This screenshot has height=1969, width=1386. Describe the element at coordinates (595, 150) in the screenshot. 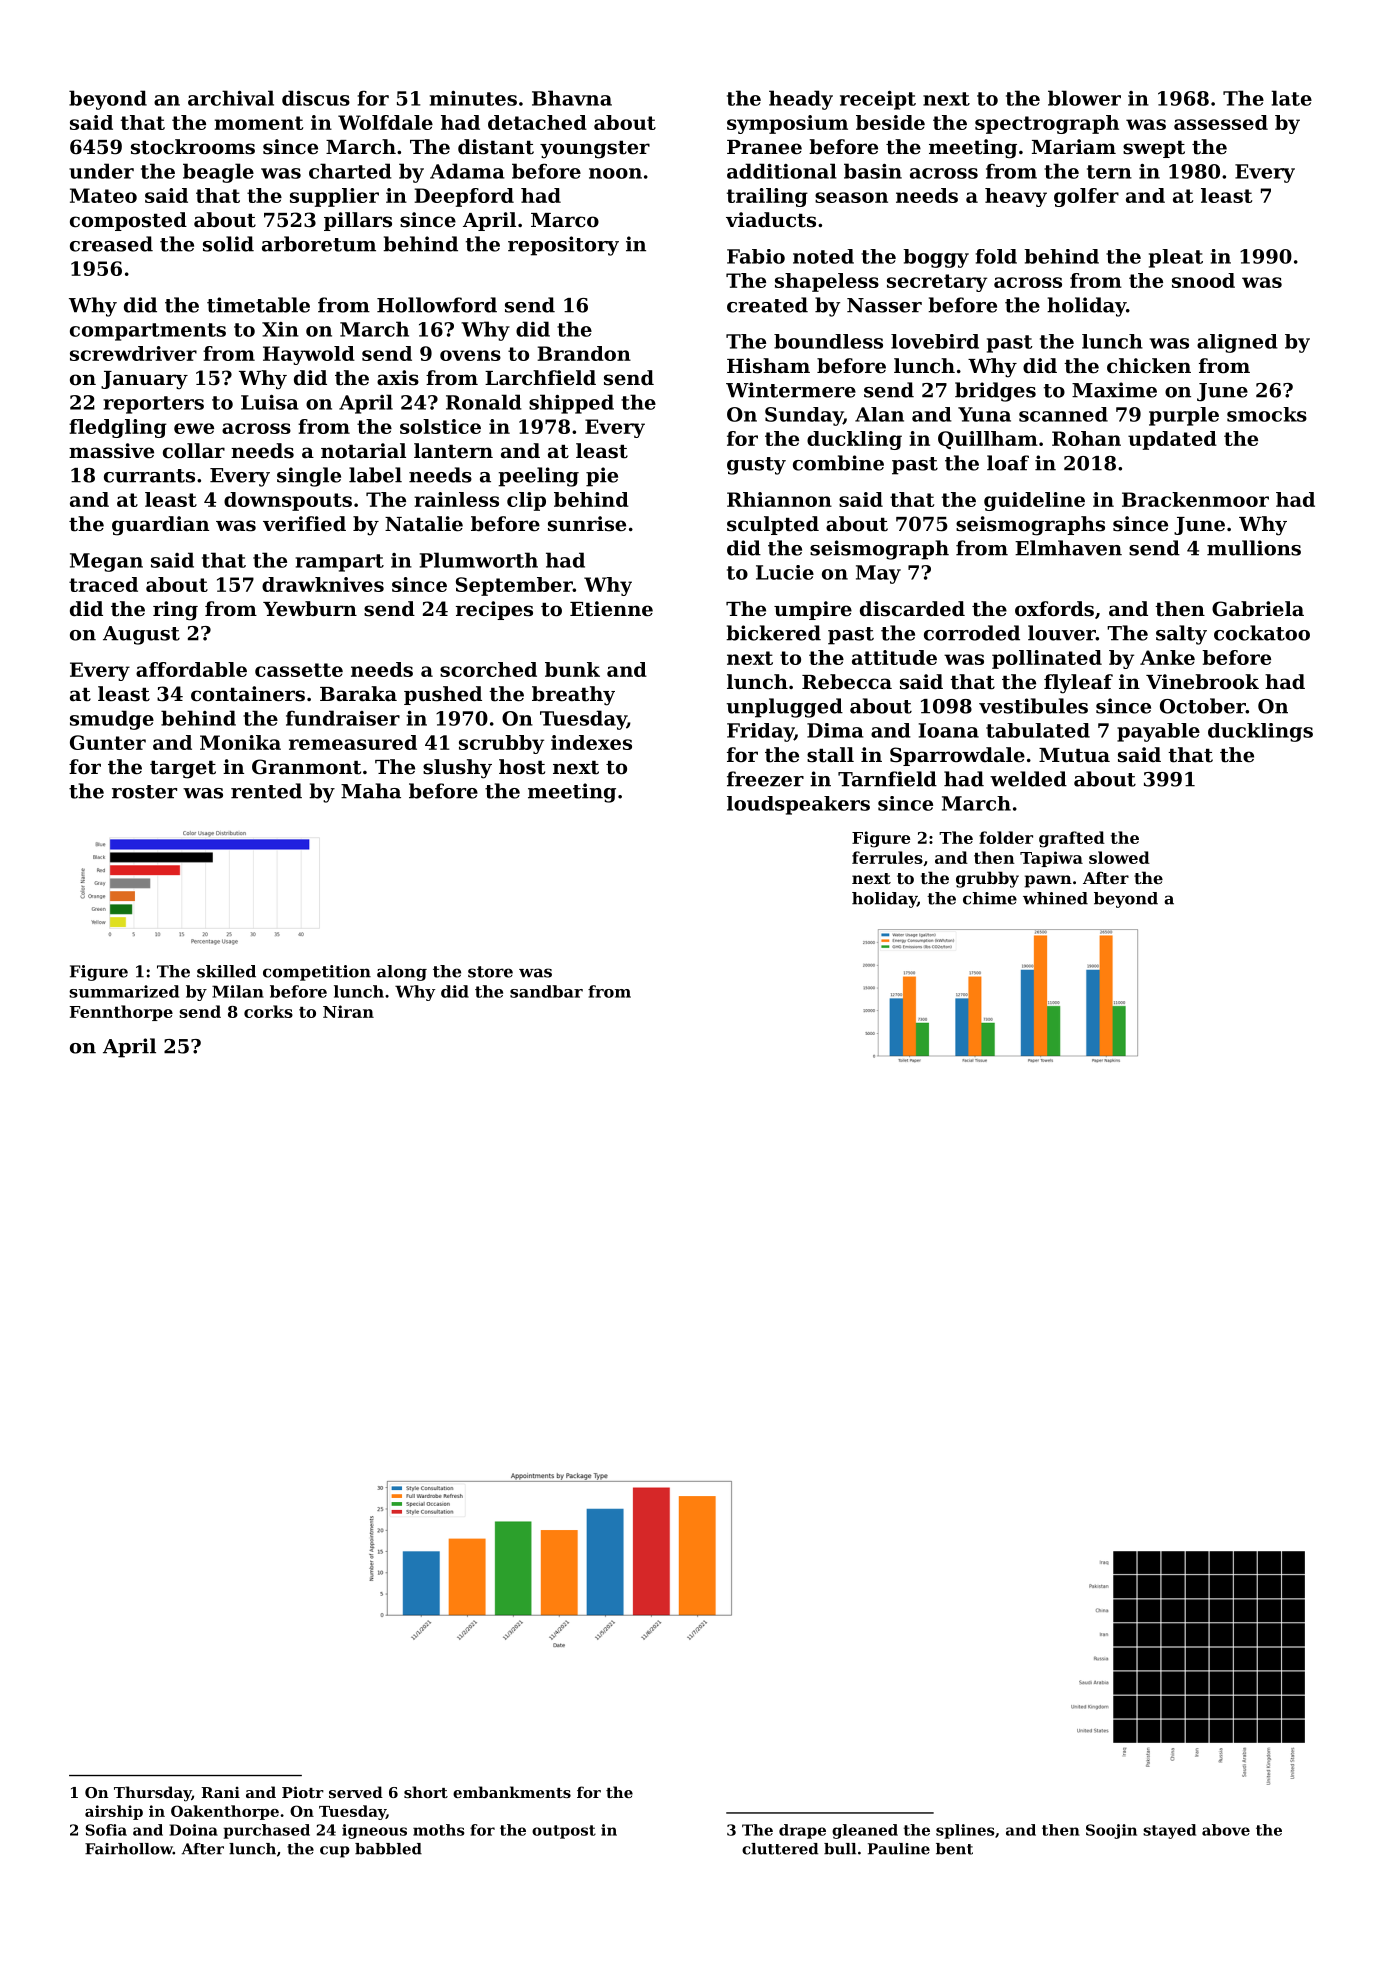

I see `youngster` at that location.
